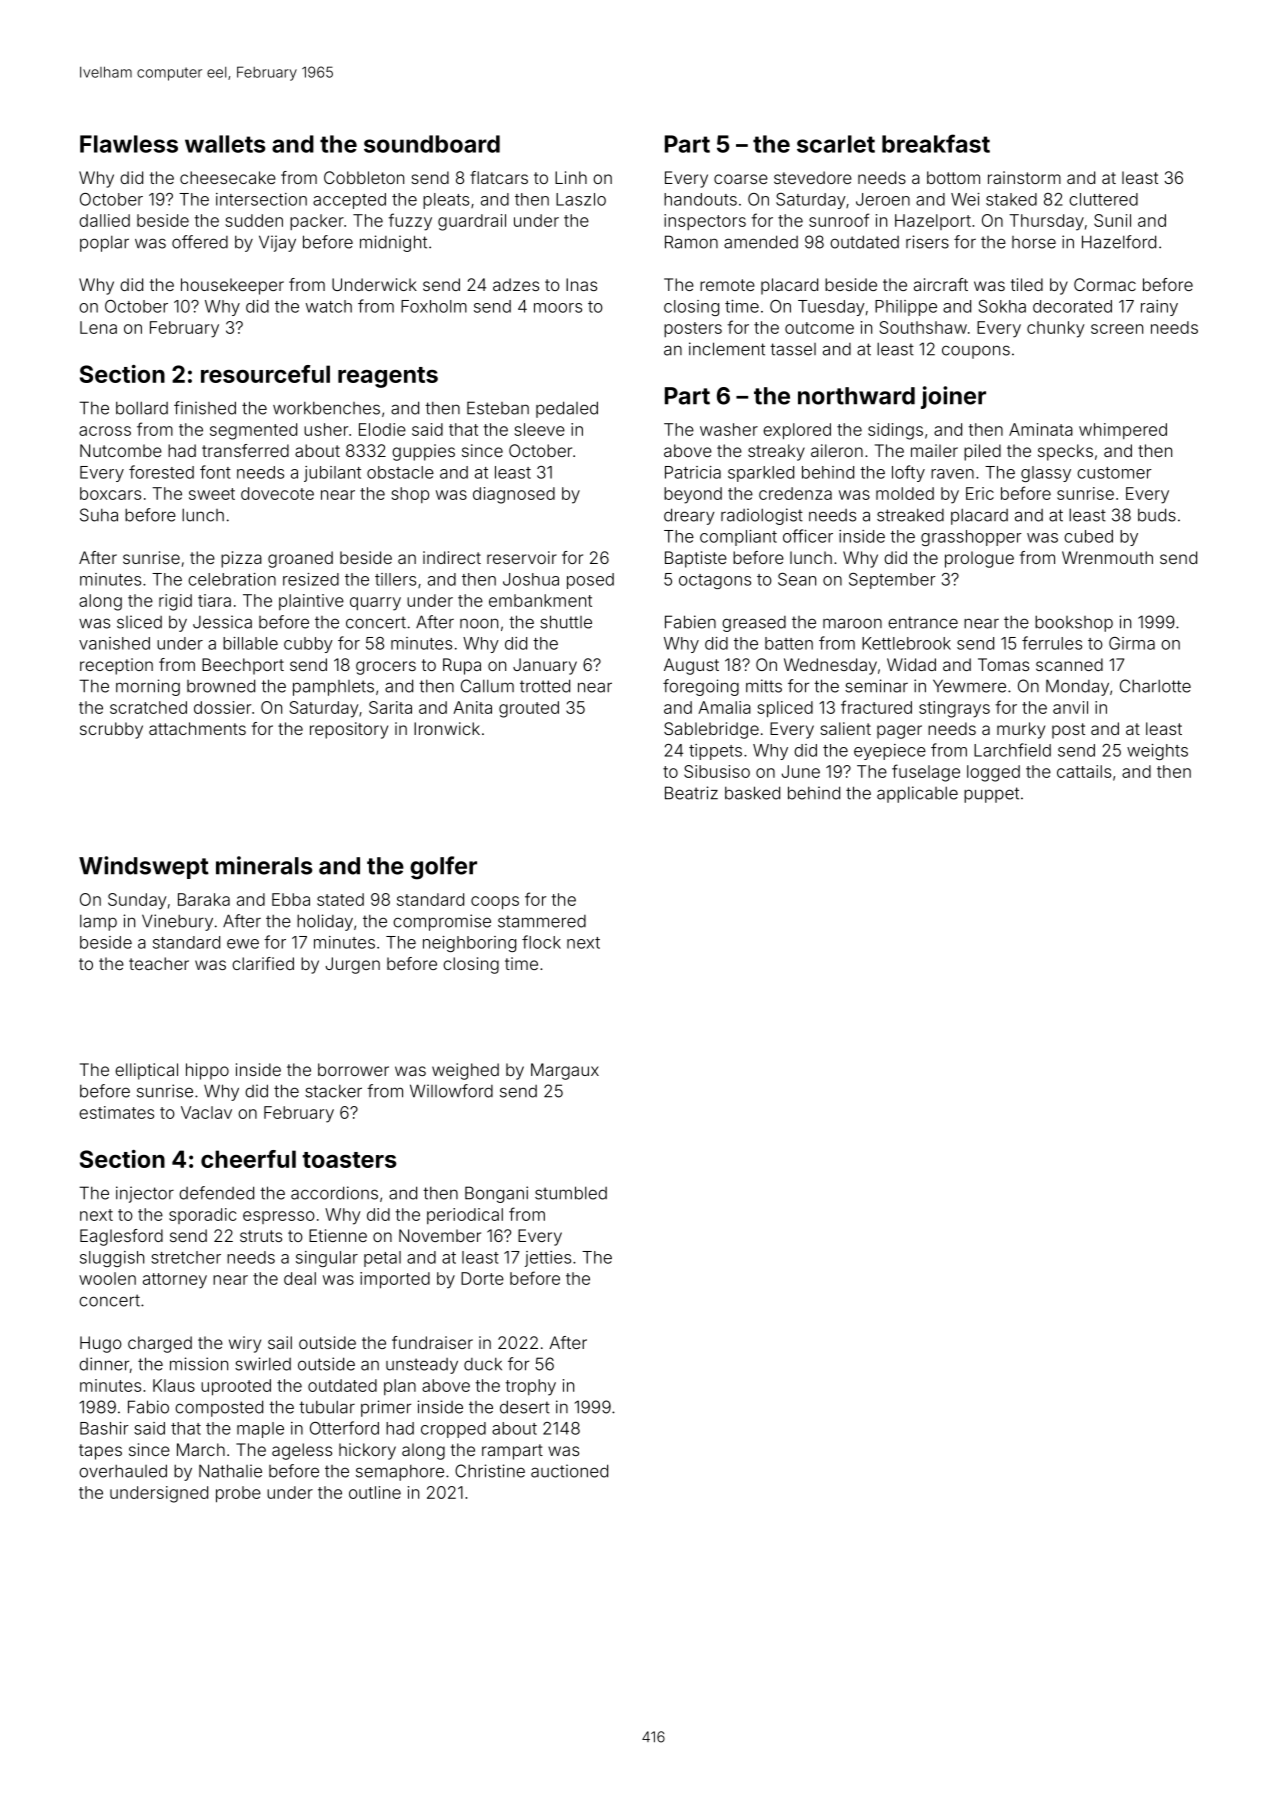  I want to click on Beatriz, so click(691, 793).
